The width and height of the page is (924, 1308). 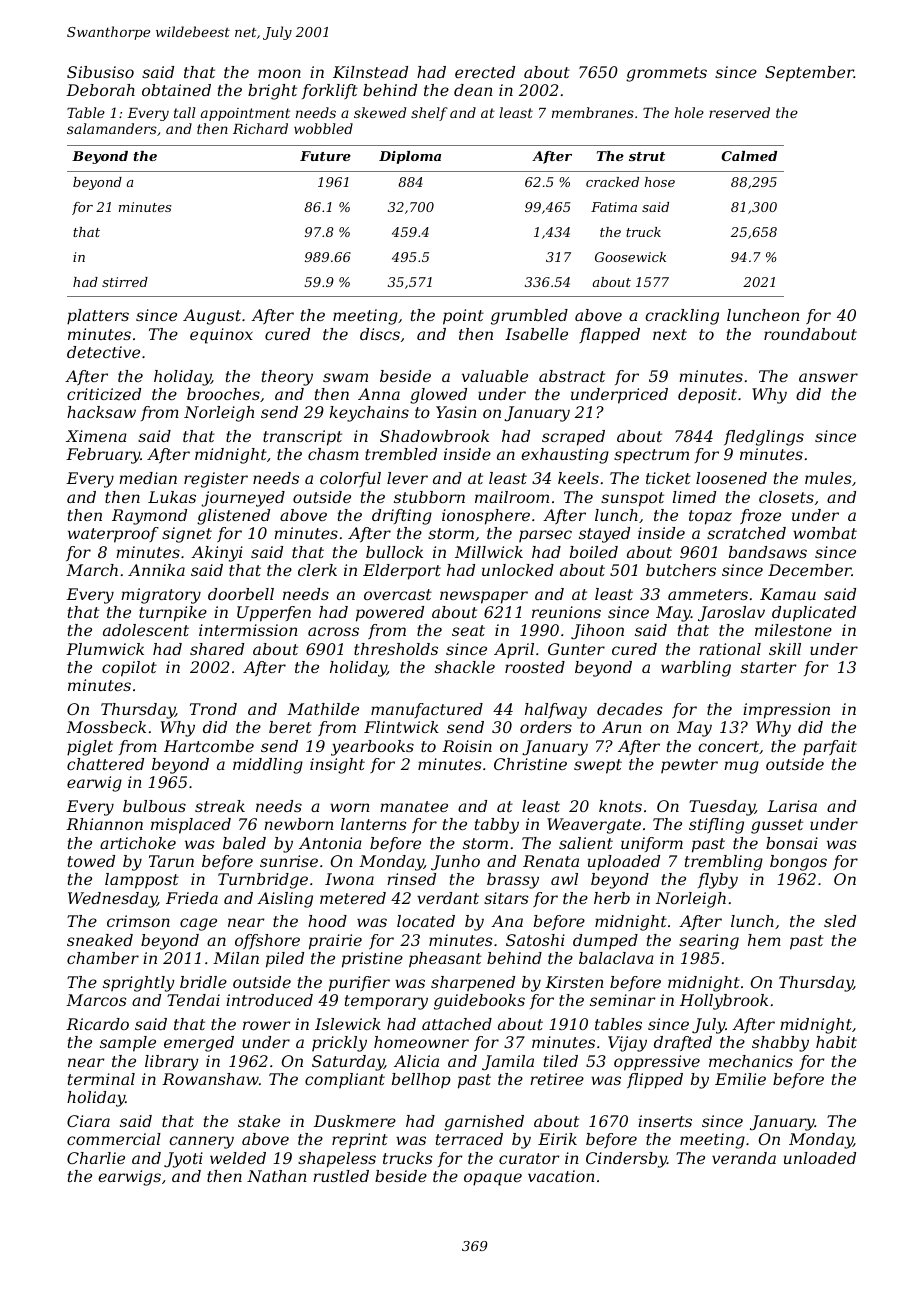 I want to click on rustled, so click(x=341, y=1176).
